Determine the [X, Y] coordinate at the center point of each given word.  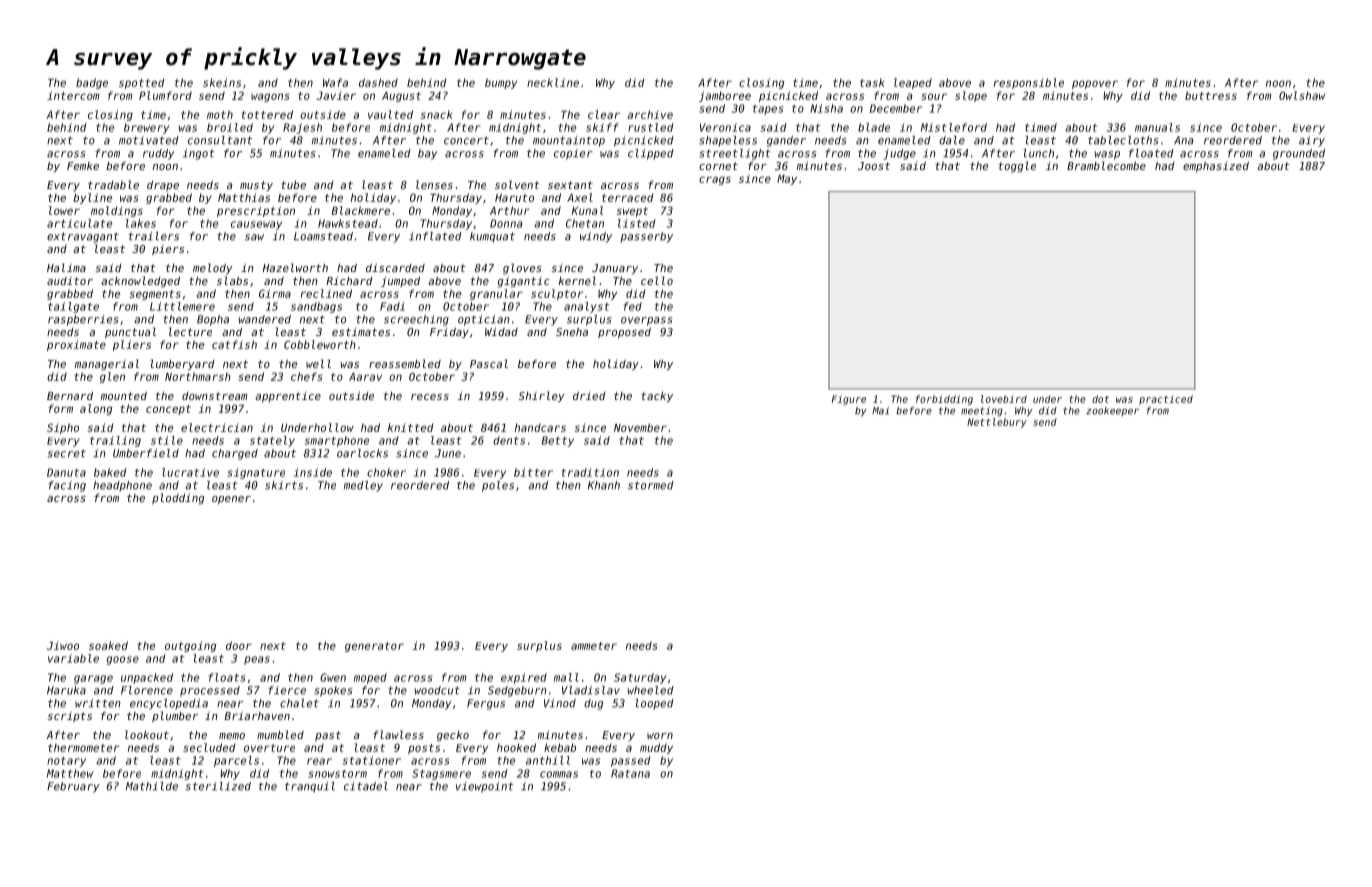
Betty [558, 441]
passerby [646, 237]
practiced [1166, 400]
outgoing [190, 646]
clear [604, 114]
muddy [656, 748]
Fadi [392, 306]
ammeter [594, 646]
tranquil [310, 787]
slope [971, 96]
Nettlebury [997, 423]
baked [110, 472]
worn [660, 736]
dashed [378, 82]
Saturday [640, 678]
